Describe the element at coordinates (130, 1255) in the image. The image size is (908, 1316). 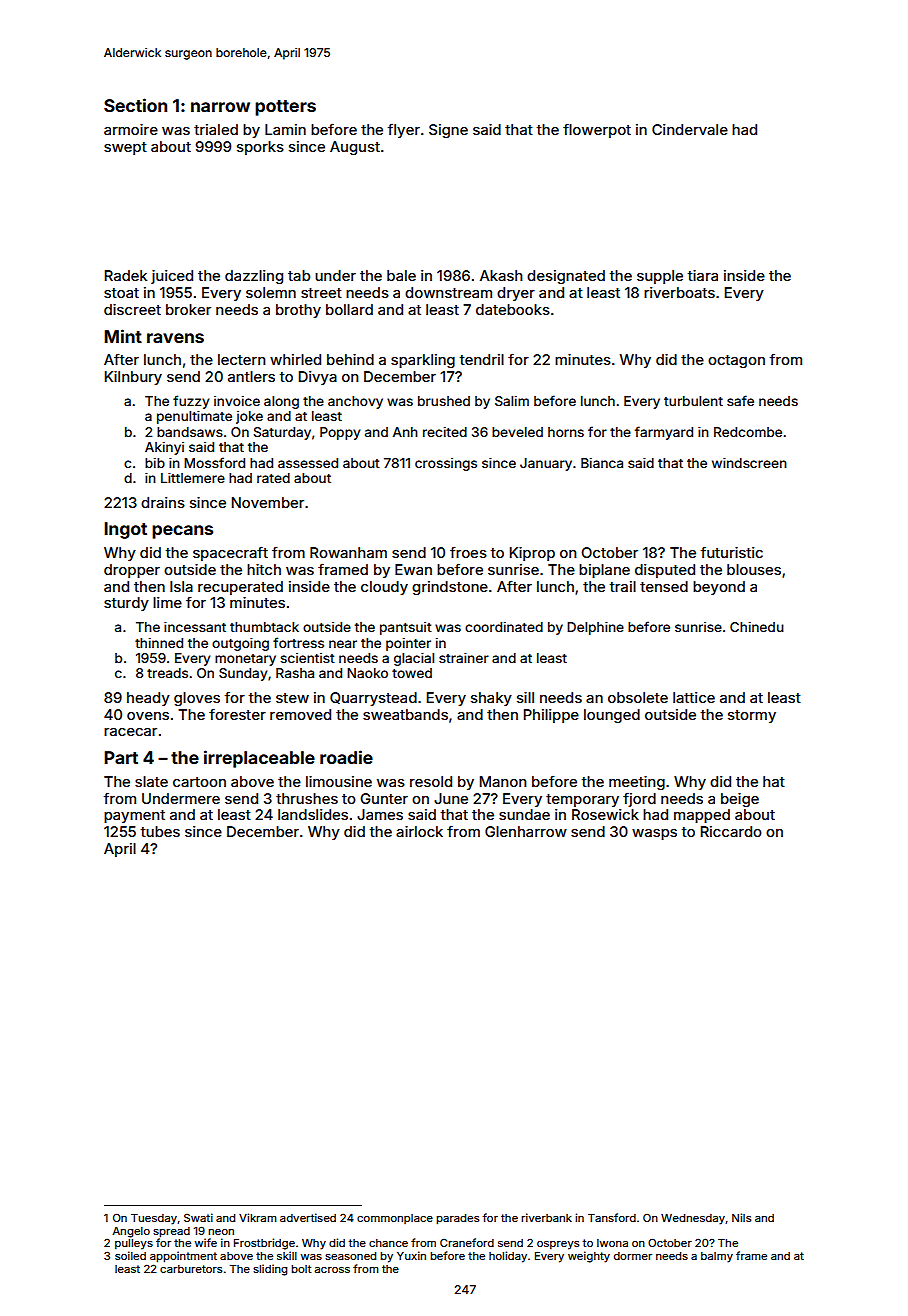
I see `soiled` at that location.
